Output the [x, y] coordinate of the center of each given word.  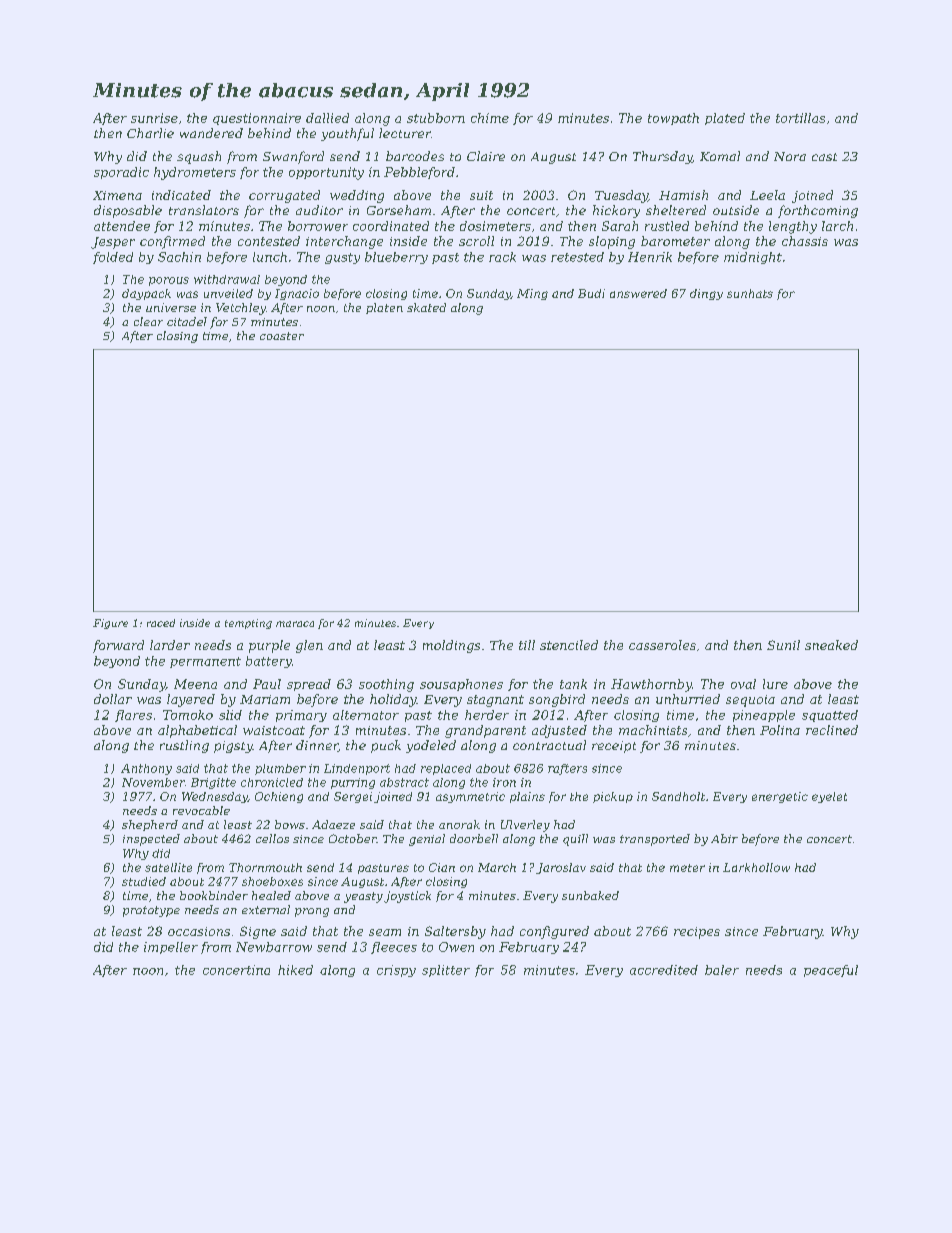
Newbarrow [274, 947]
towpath [673, 119]
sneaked [831, 645]
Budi [591, 293]
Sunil [783, 645]
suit [481, 195]
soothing [386, 685]
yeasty [363, 897]
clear [148, 321]
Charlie [150, 133]
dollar [113, 699]
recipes [697, 933]
